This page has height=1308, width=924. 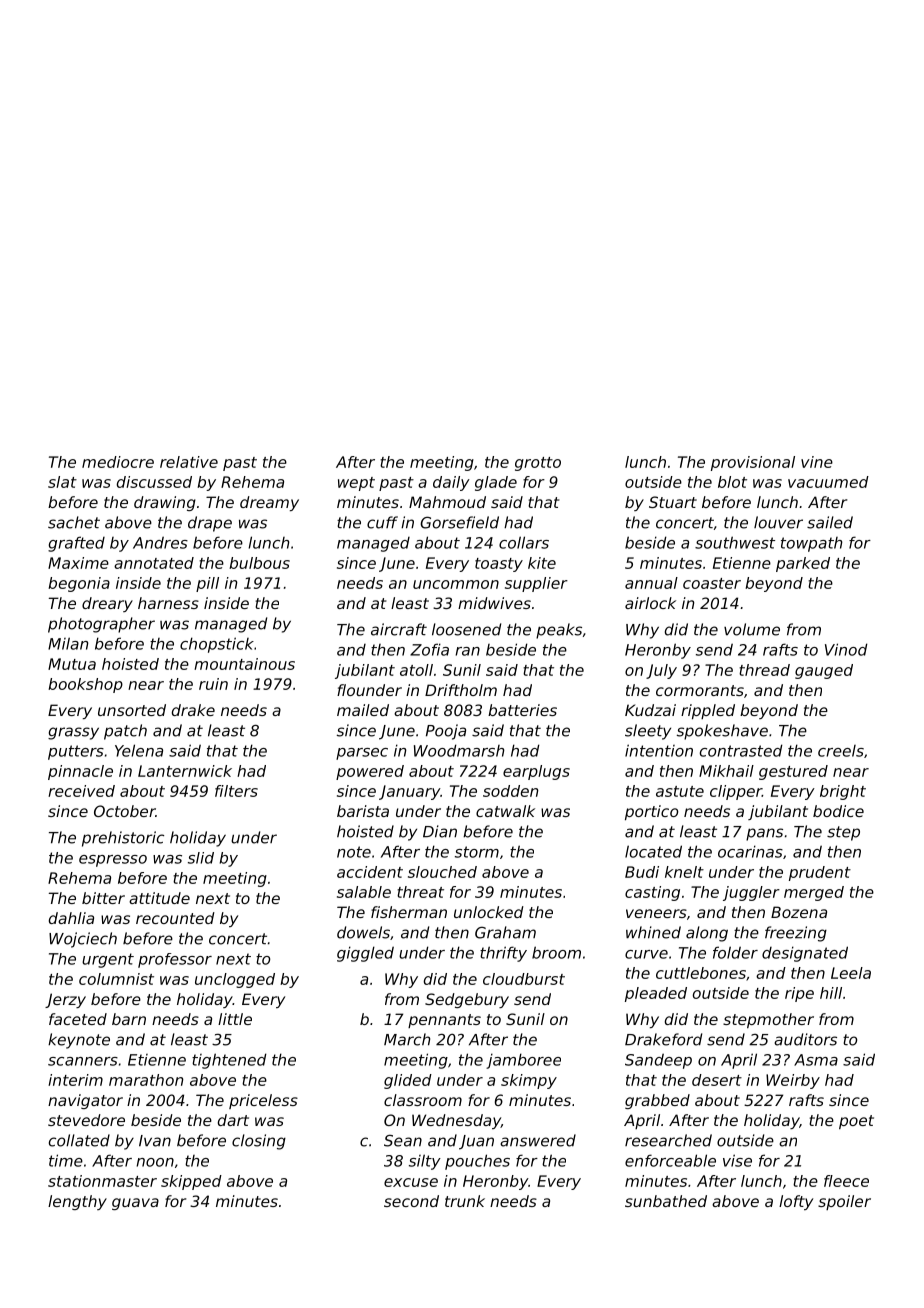 I want to click on Weirby, so click(x=793, y=1081).
